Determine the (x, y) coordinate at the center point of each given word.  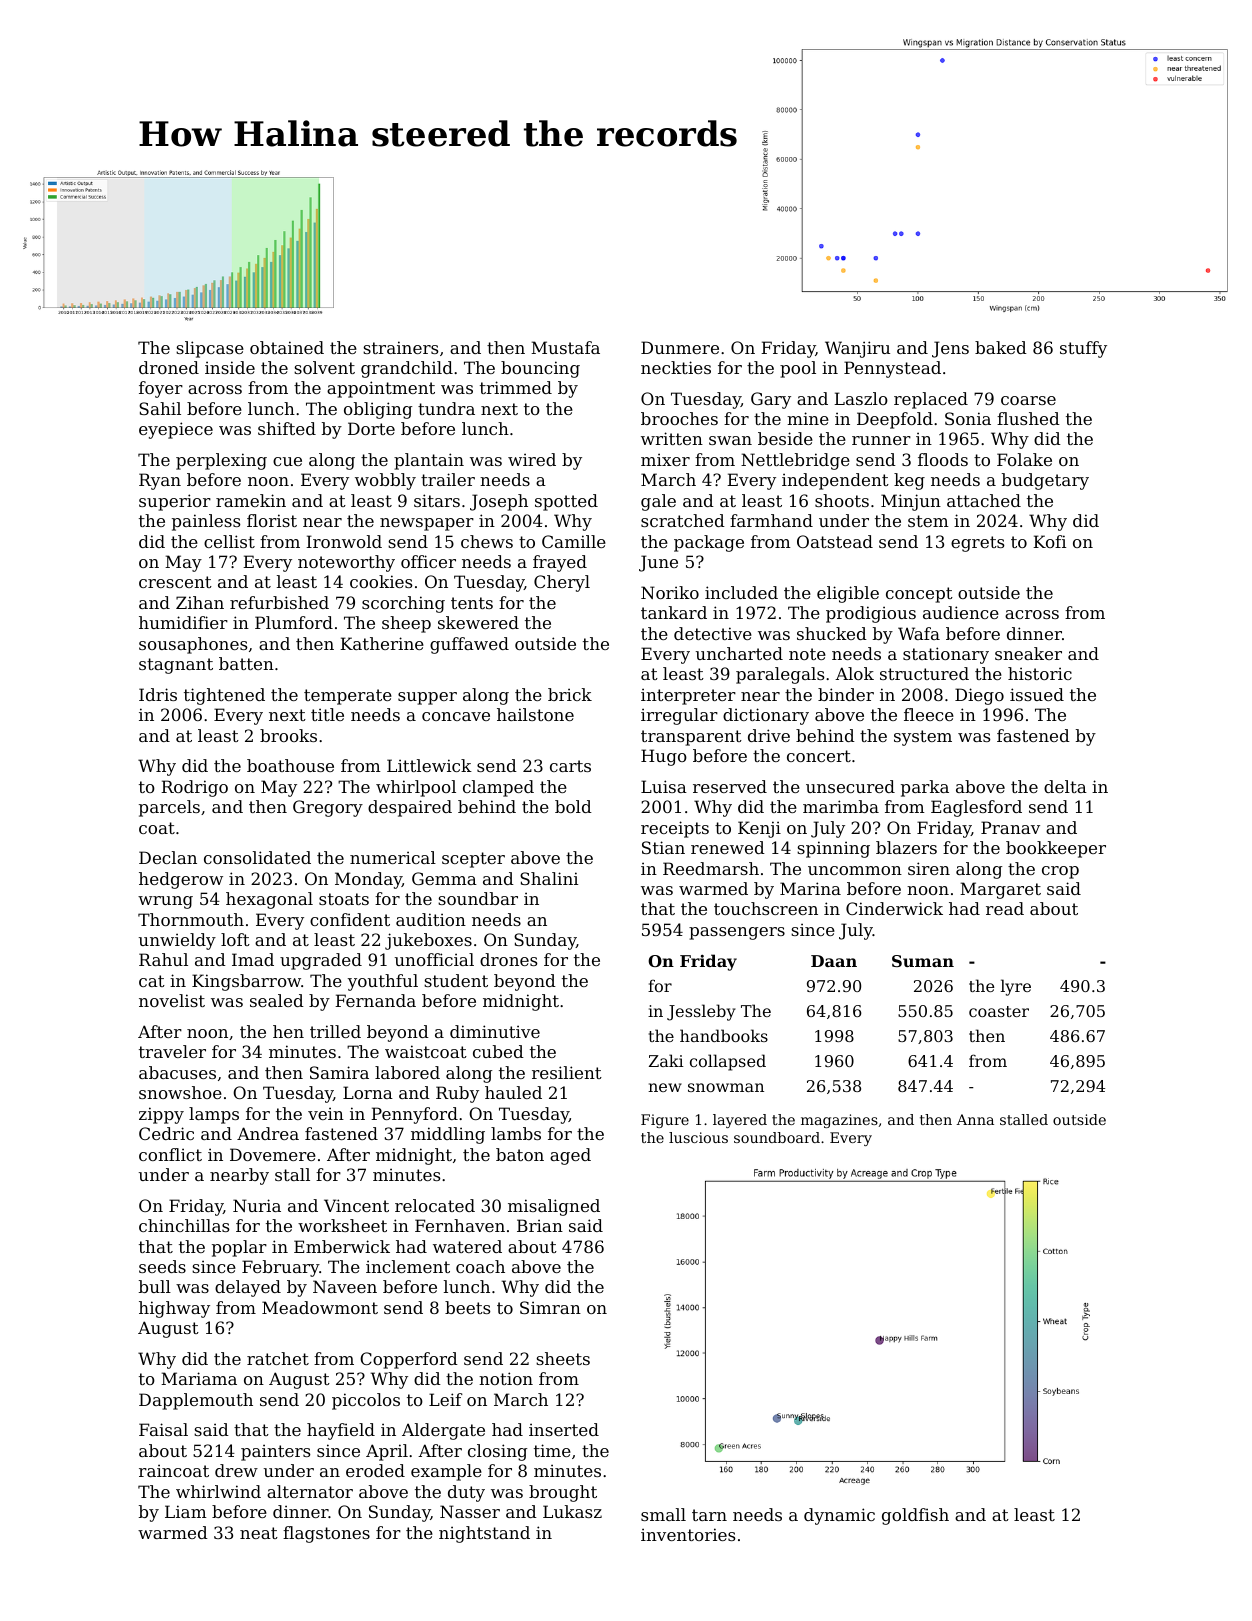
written (672, 438)
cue (287, 461)
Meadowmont (320, 1307)
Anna (975, 1119)
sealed (277, 1000)
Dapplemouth (196, 1401)
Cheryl (562, 583)
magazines (839, 1121)
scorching (403, 604)
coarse (1028, 400)
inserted (564, 1429)
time (552, 1450)
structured (924, 673)
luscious (698, 1137)
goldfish (915, 1516)
